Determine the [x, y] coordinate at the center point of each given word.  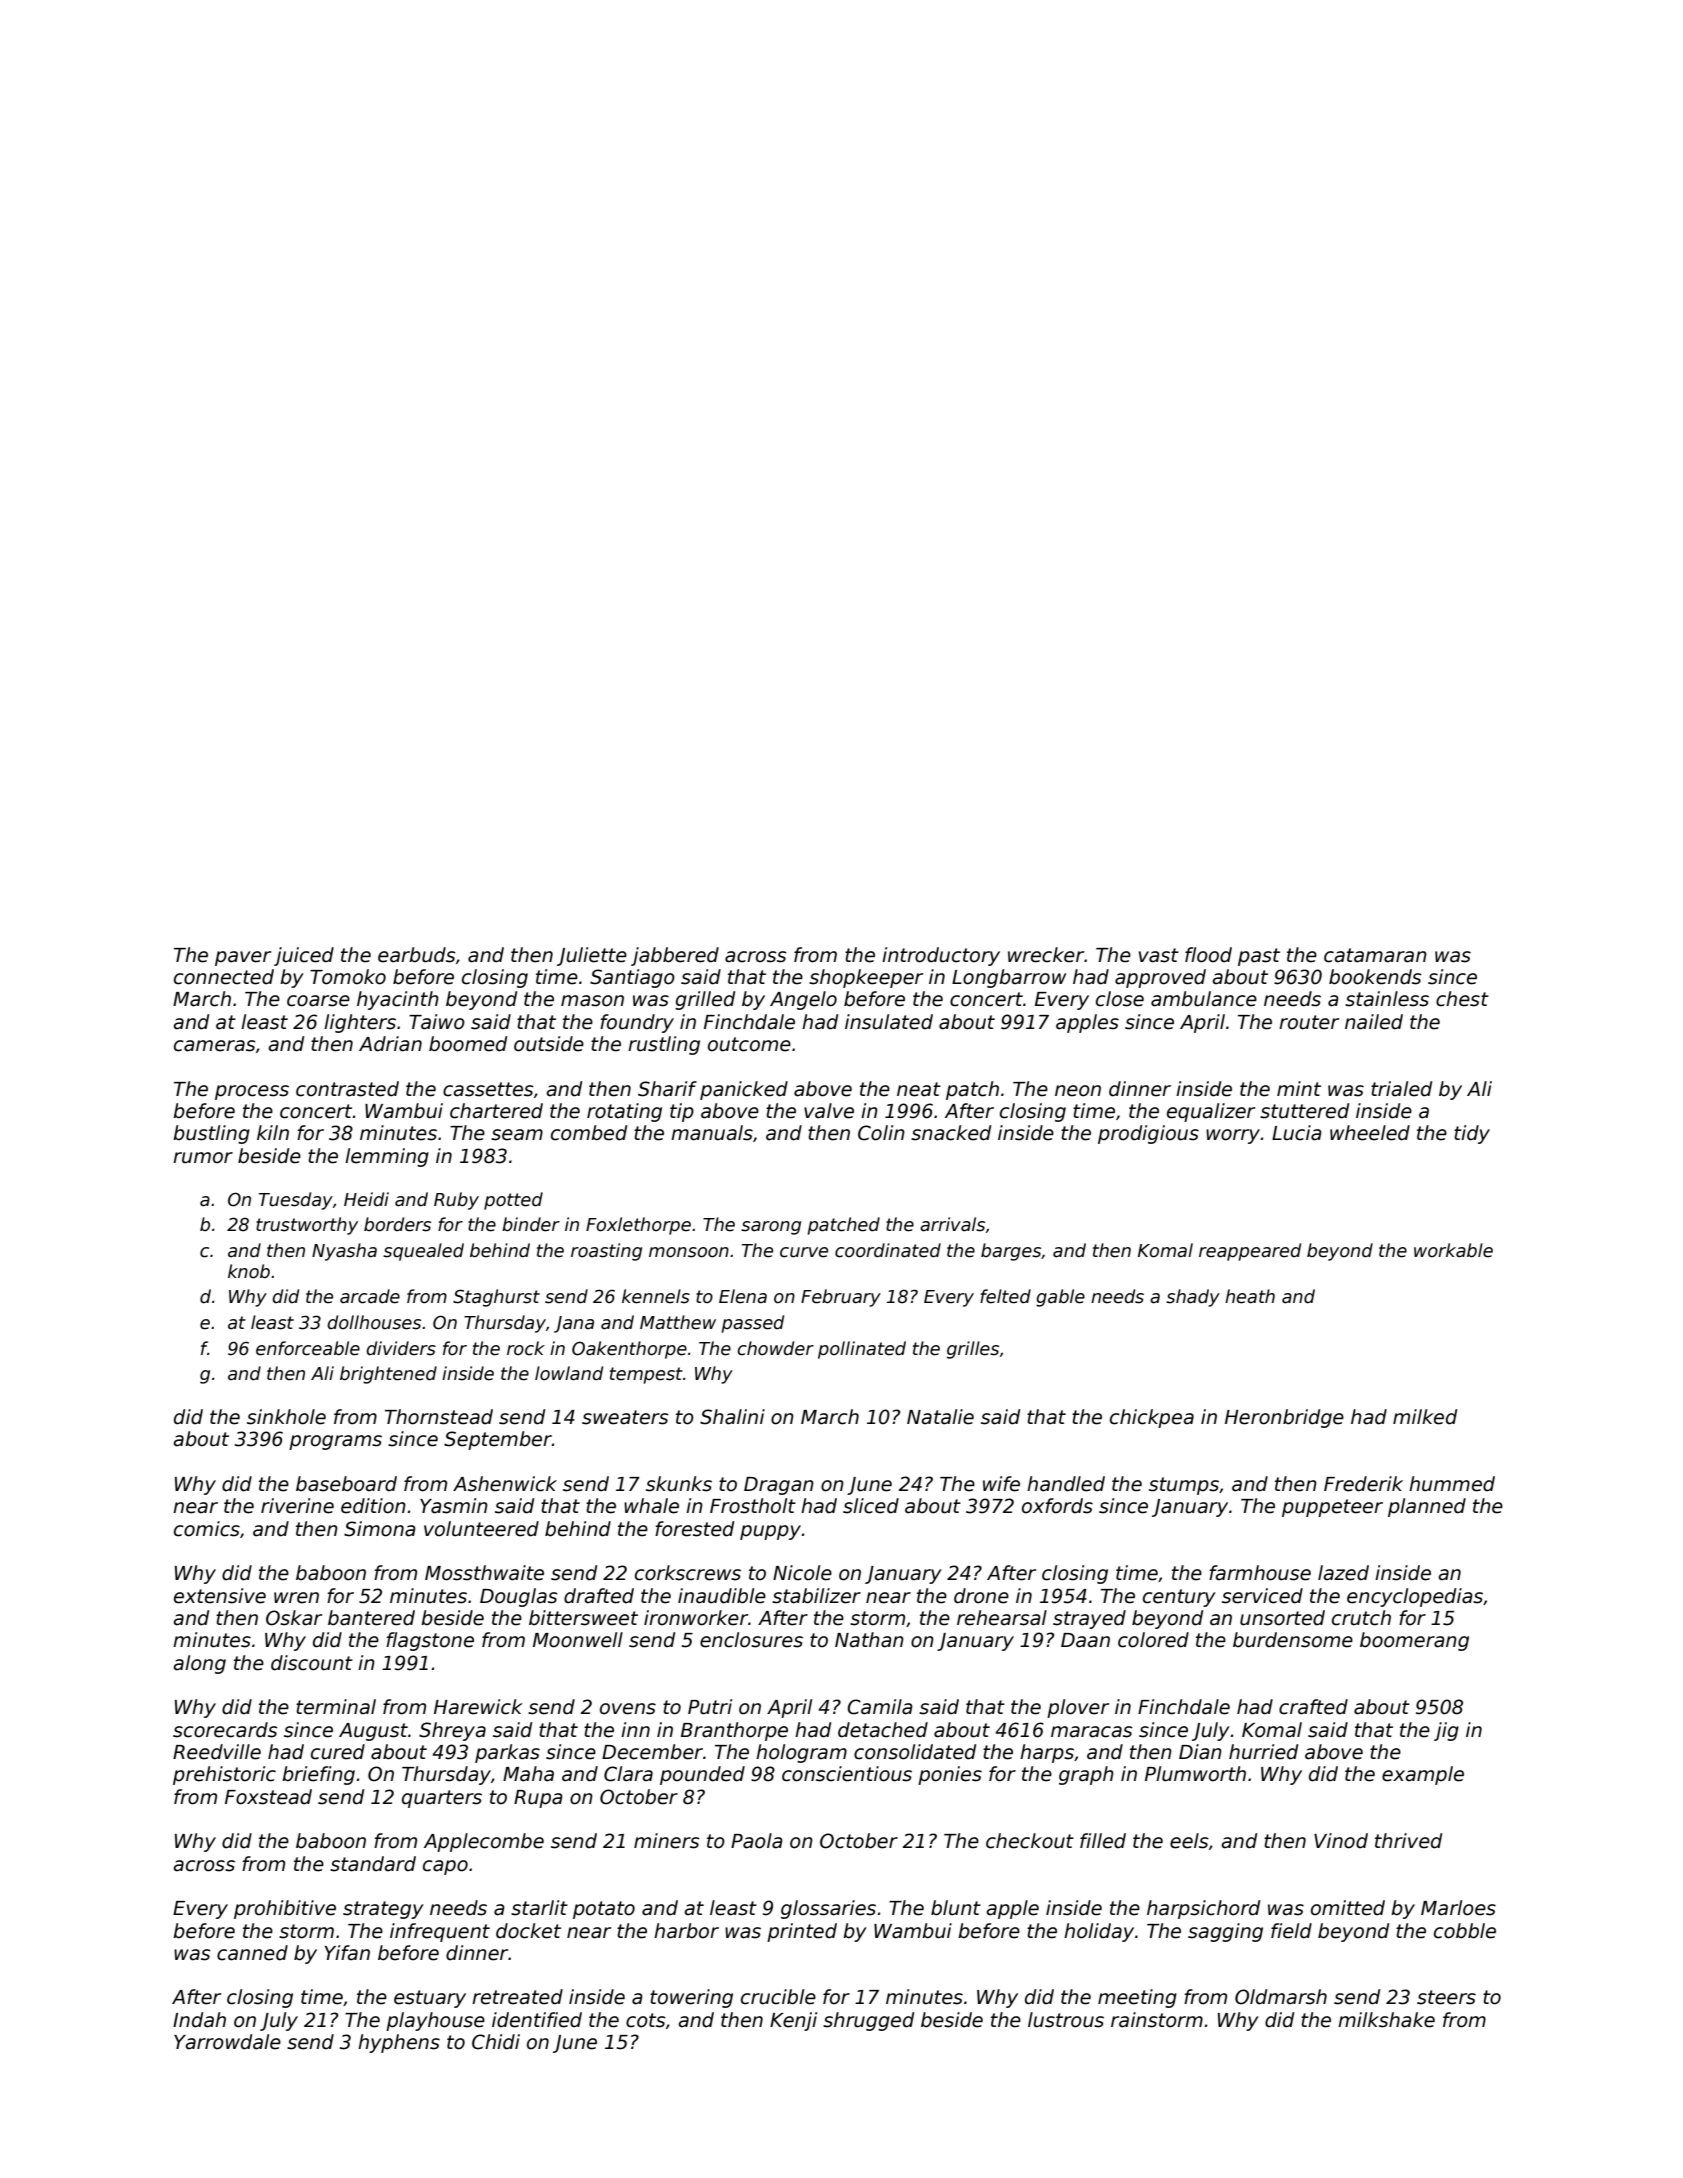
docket [528, 1931]
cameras [215, 1046]
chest [1462, 999]
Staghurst [496, 1298]
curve [804, 1252]
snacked [951, 1133]
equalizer [1211, 1112]
